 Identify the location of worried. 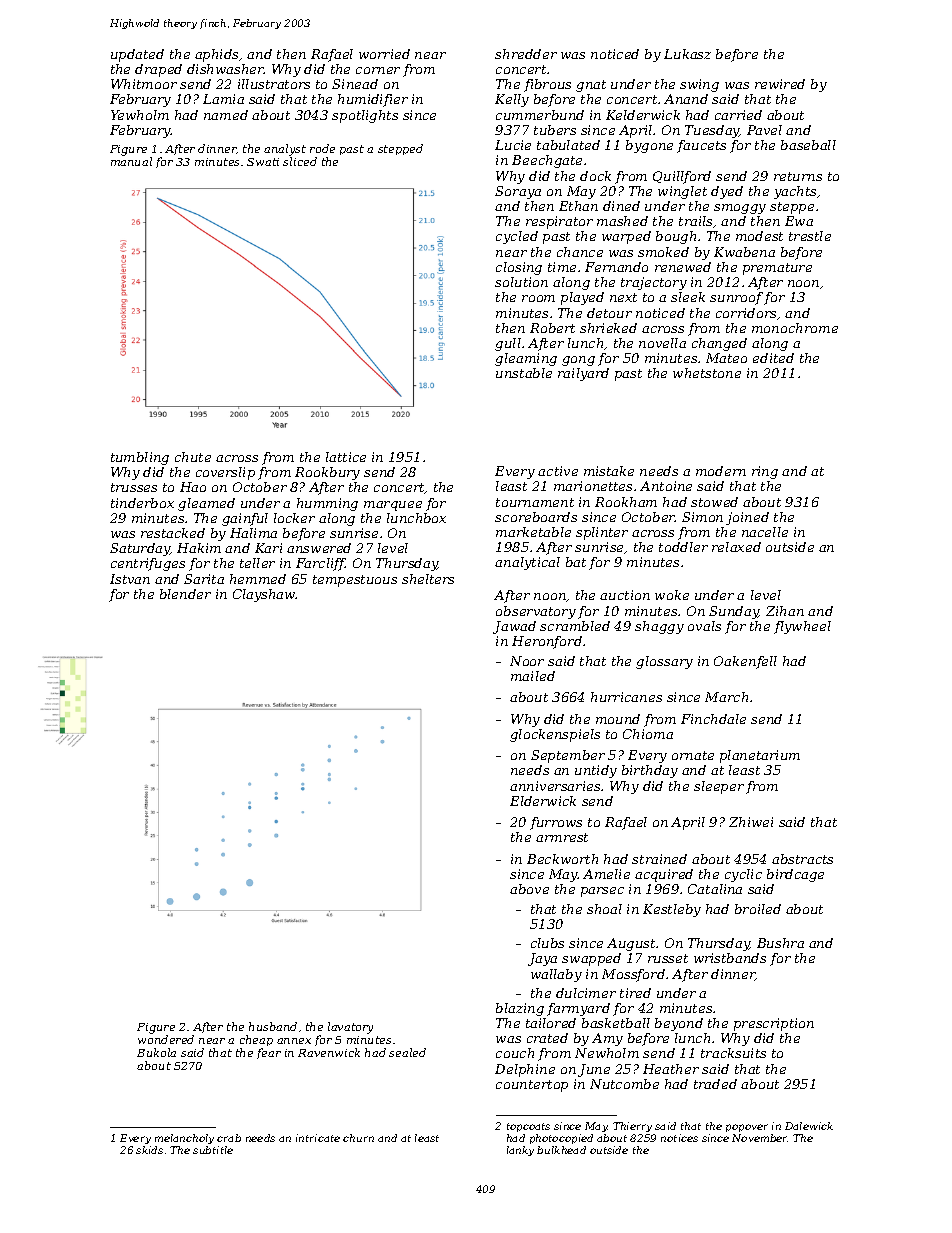
(384, 54).
